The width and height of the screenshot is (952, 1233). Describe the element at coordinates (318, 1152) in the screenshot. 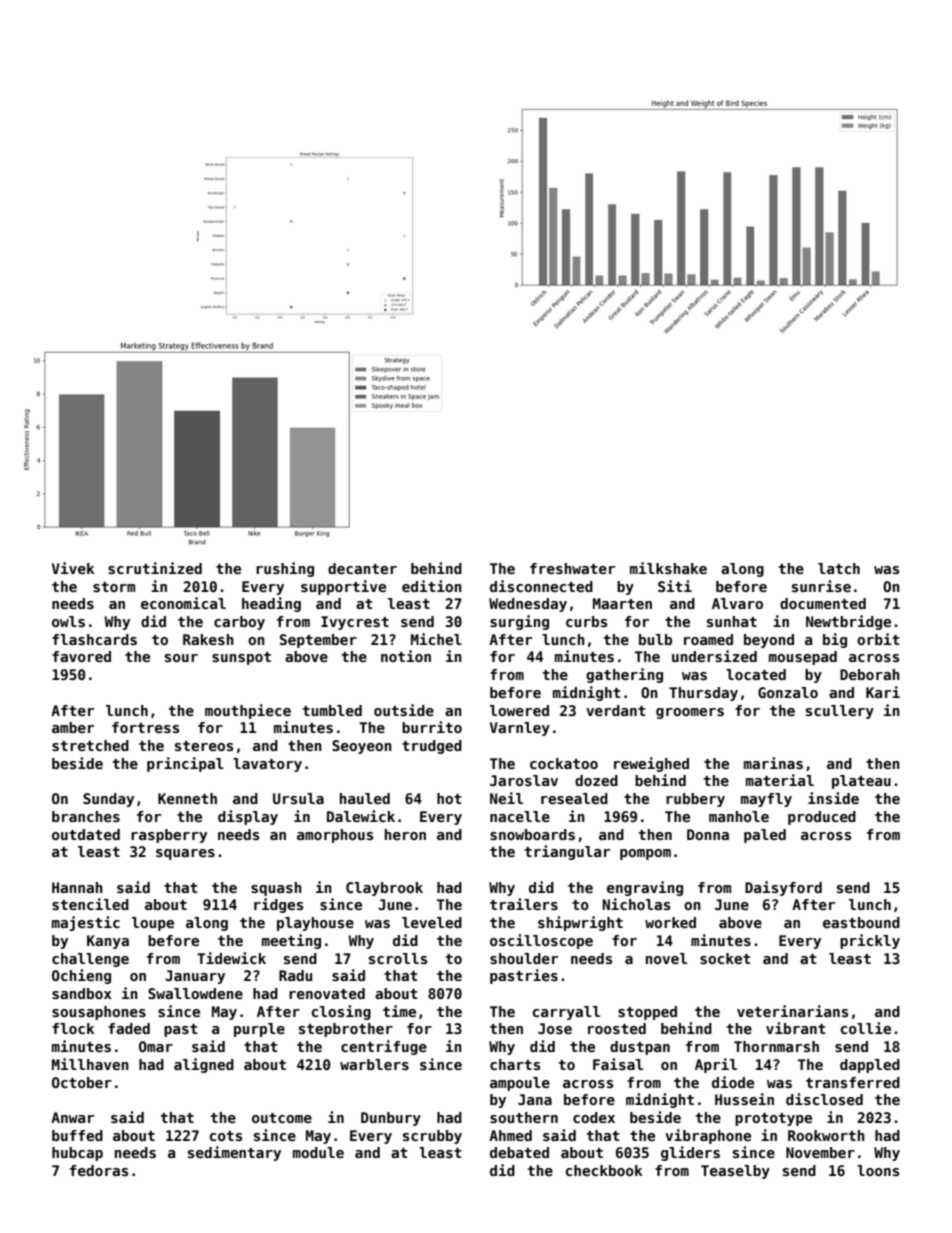

I see `module` at that location.
